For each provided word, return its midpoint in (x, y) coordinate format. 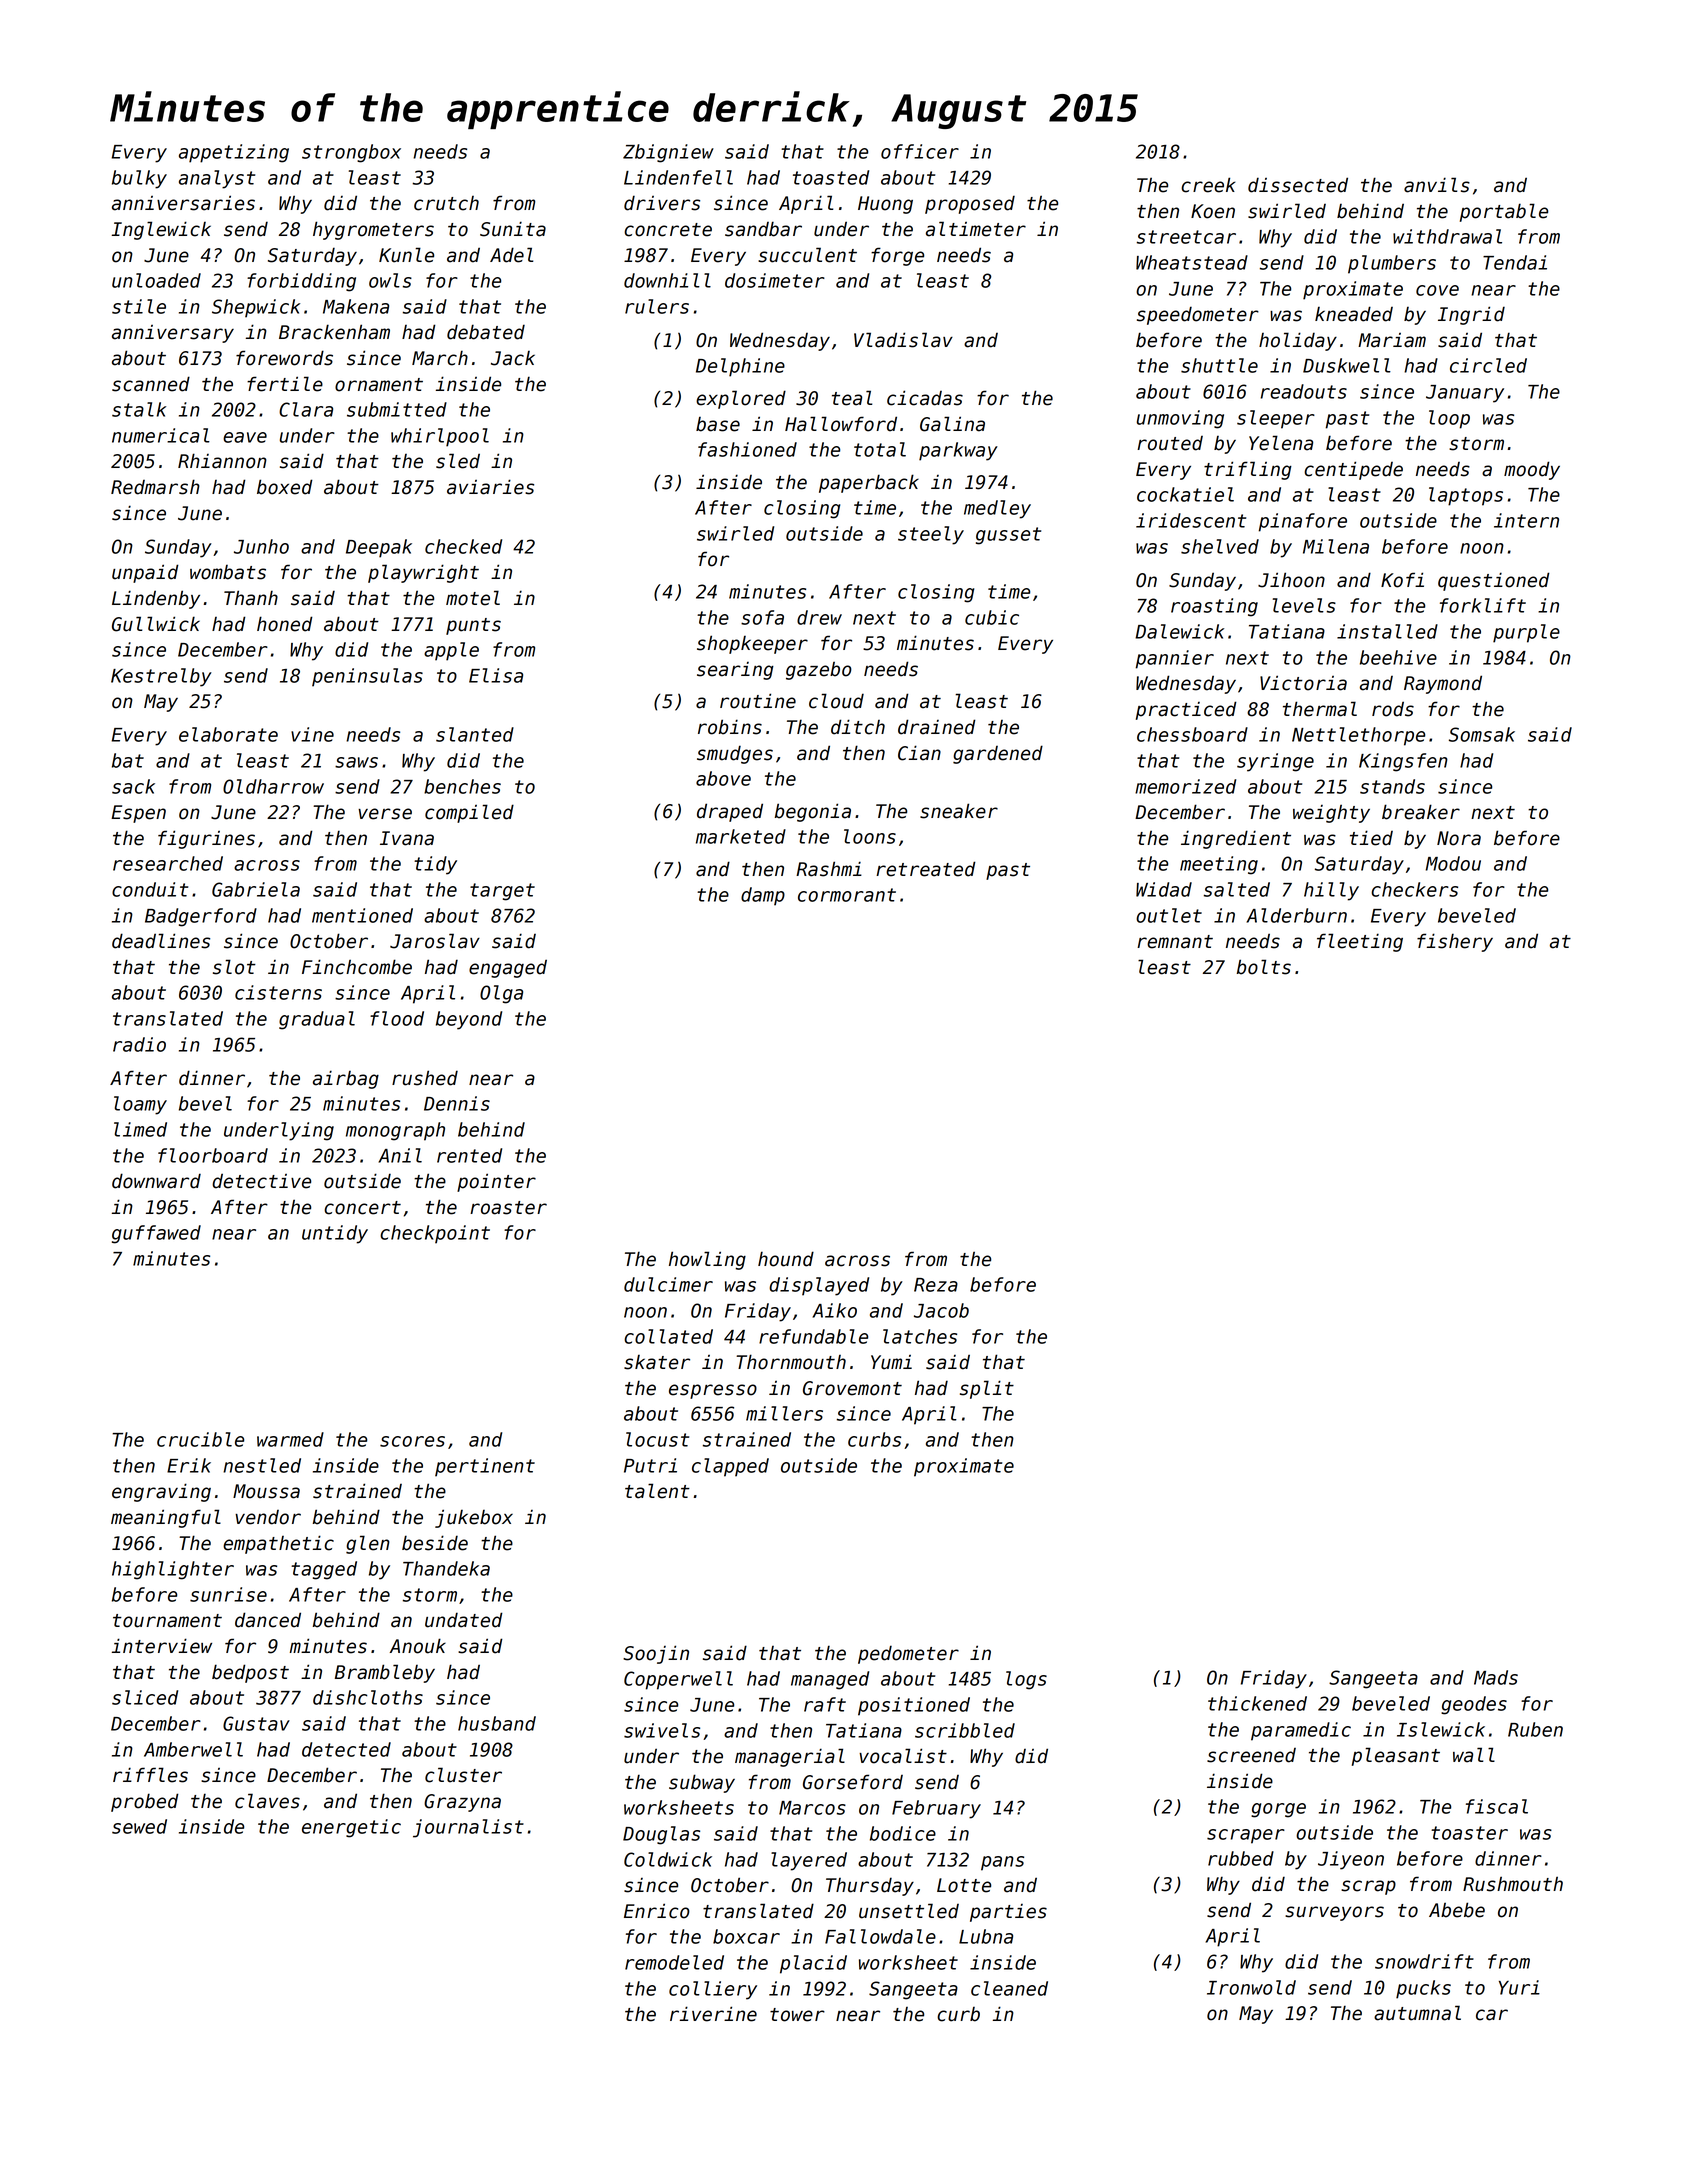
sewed (139, 1826)
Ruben (1535, 1729)
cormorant (847, 895)
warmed (290, 1439)
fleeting (1360, 942)
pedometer (908, 1655)
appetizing (234, 153)
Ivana (407, 838)
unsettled (909, 1911)
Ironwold (1251, 1987)
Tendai (1515, 262)
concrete (668, 230)
